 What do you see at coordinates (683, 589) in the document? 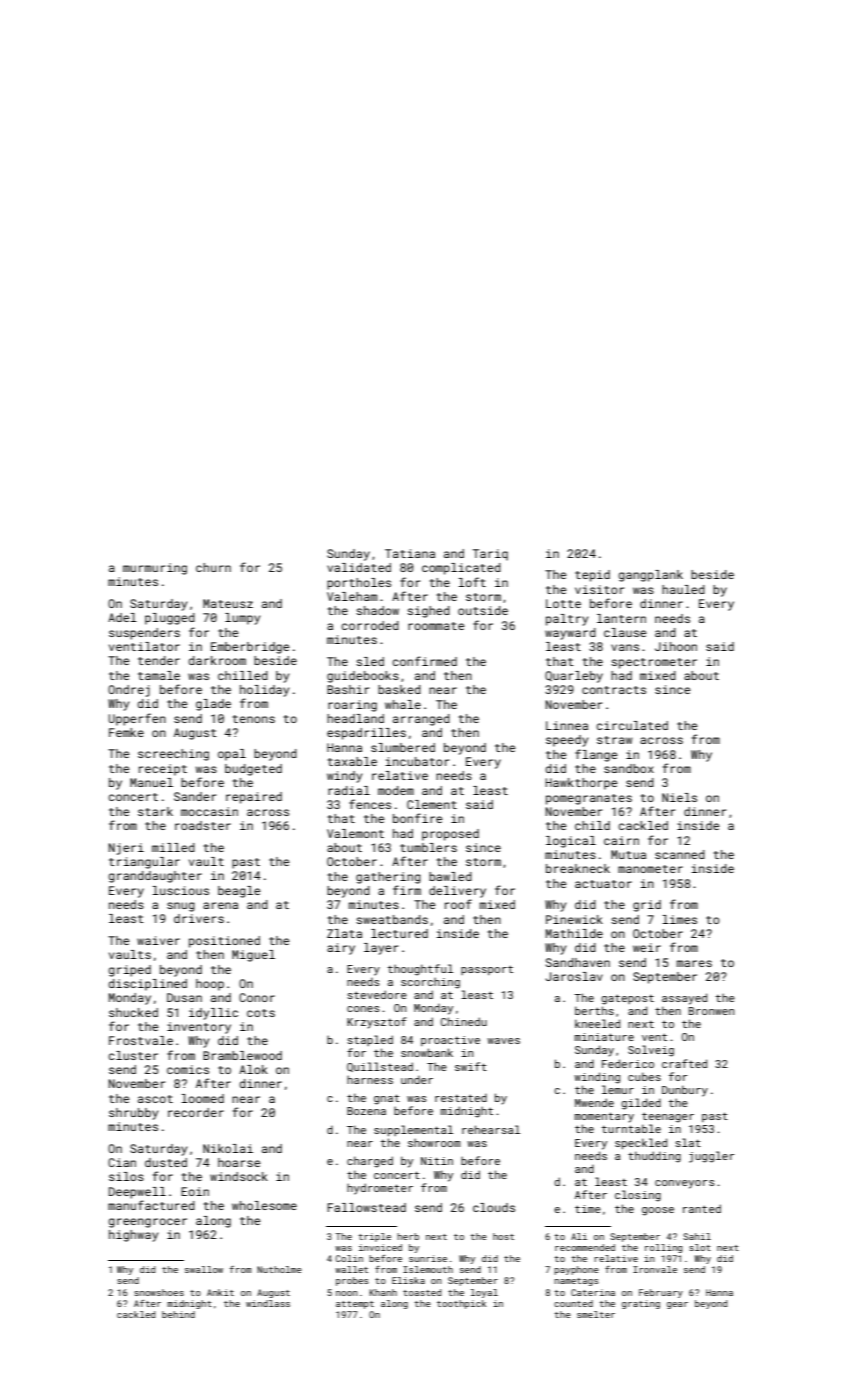
I see `hauled` at bounding box center [683, 589].
